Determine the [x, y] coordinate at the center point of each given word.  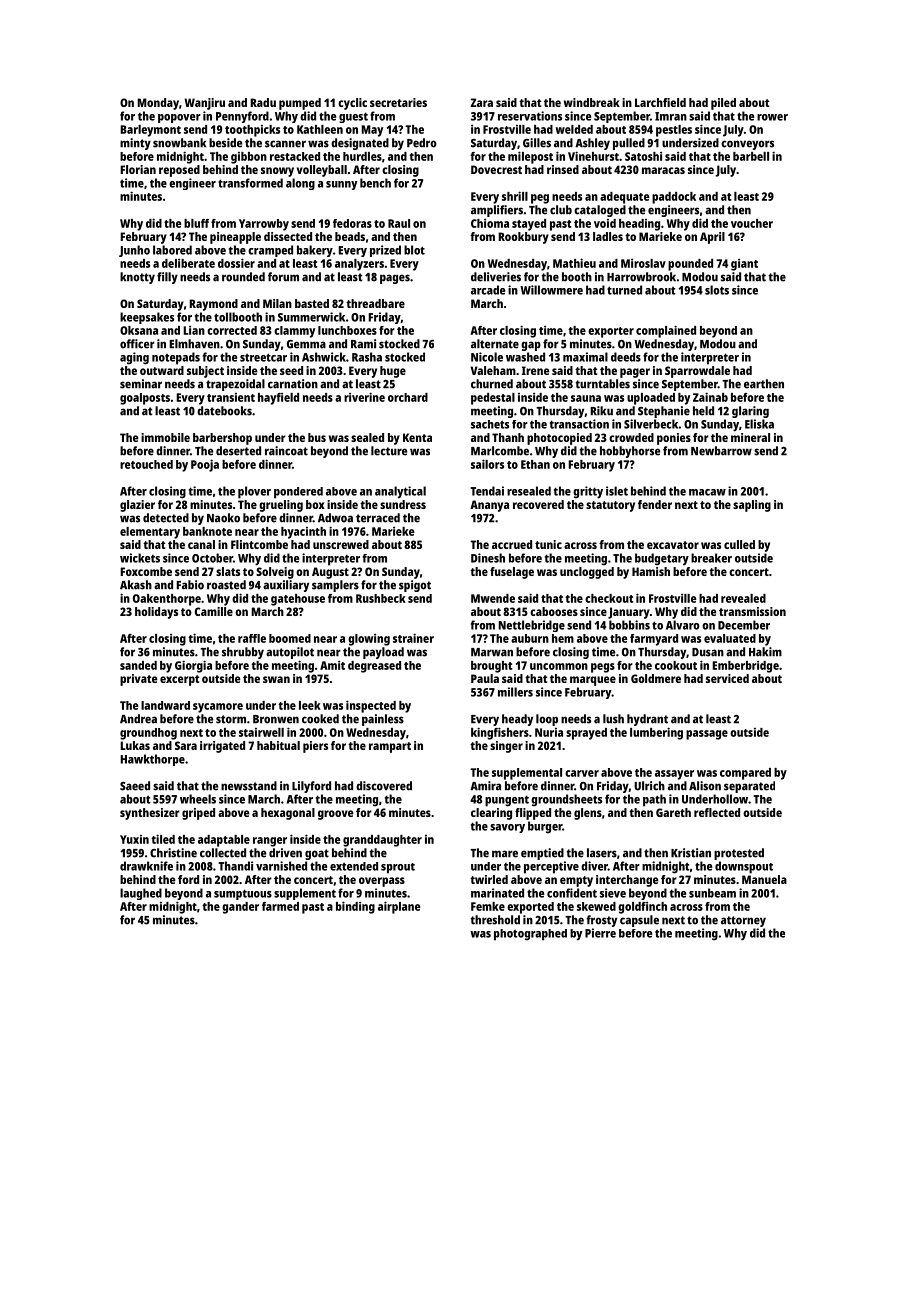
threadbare [375, 303]
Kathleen [320, 129]
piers [315, 747]
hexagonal [288, 814]
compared [745, 774]
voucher [752, 223]
